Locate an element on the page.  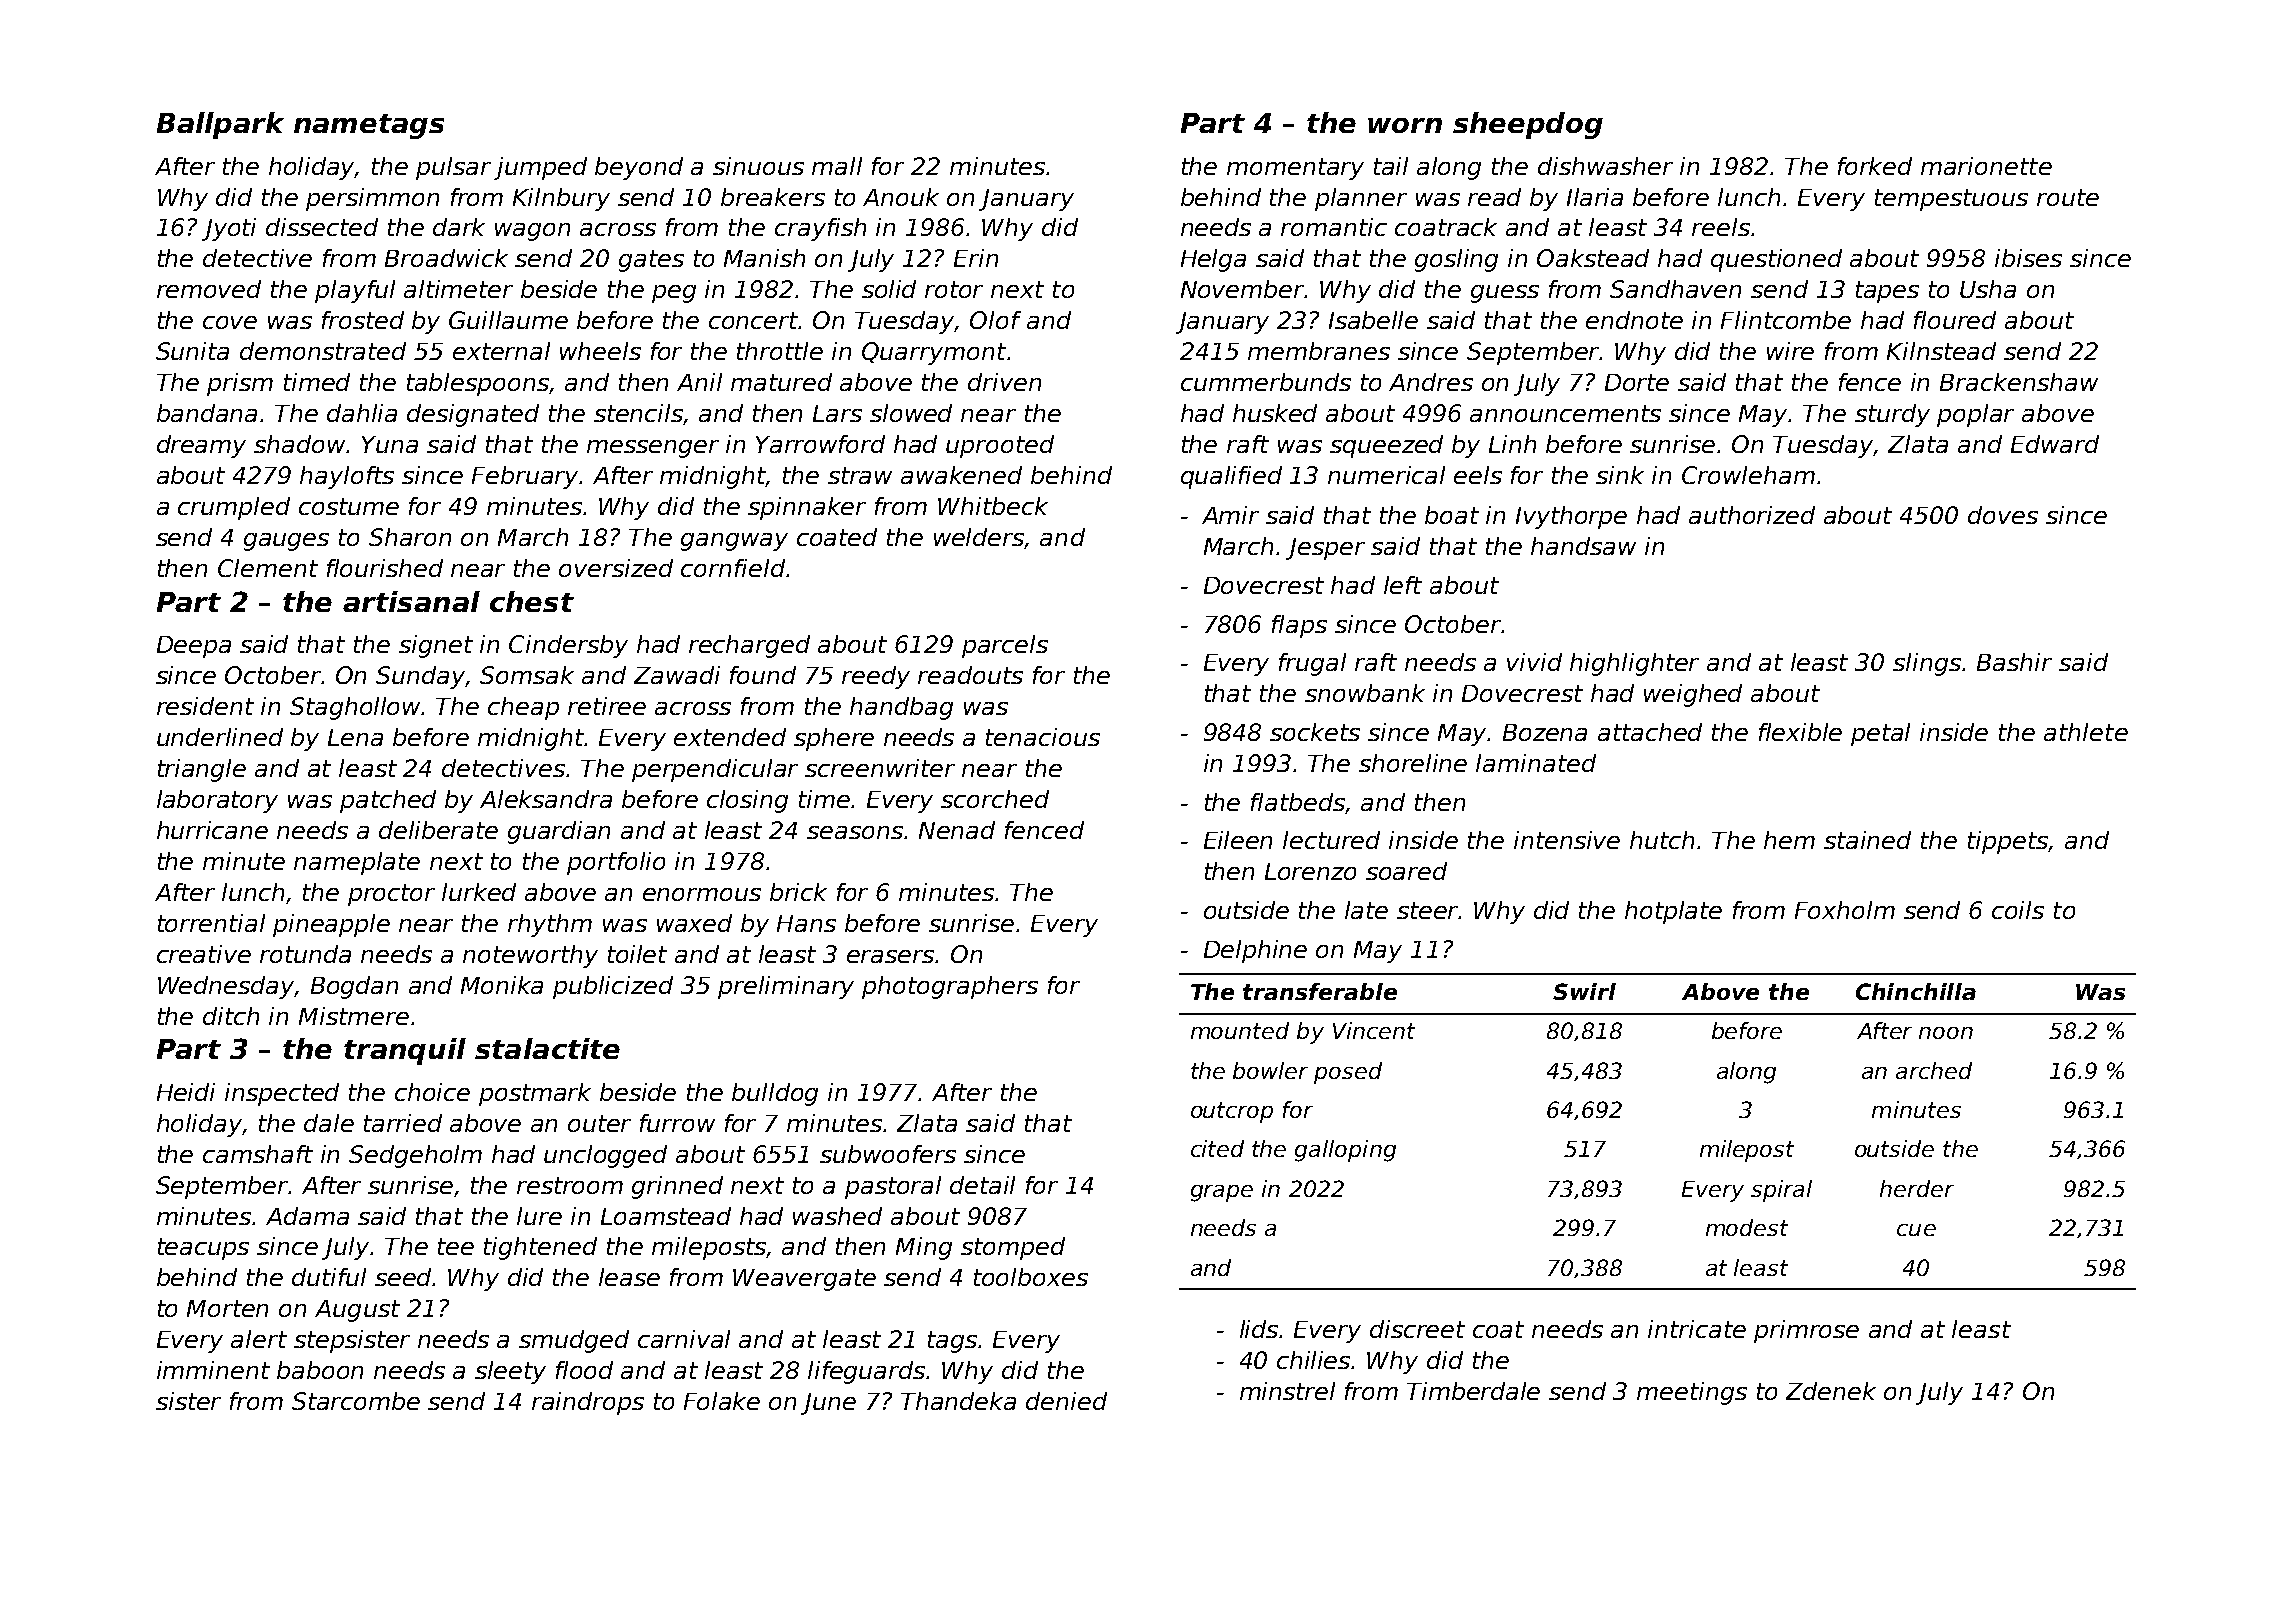
sinuous is located at coordinates (758, 166).
